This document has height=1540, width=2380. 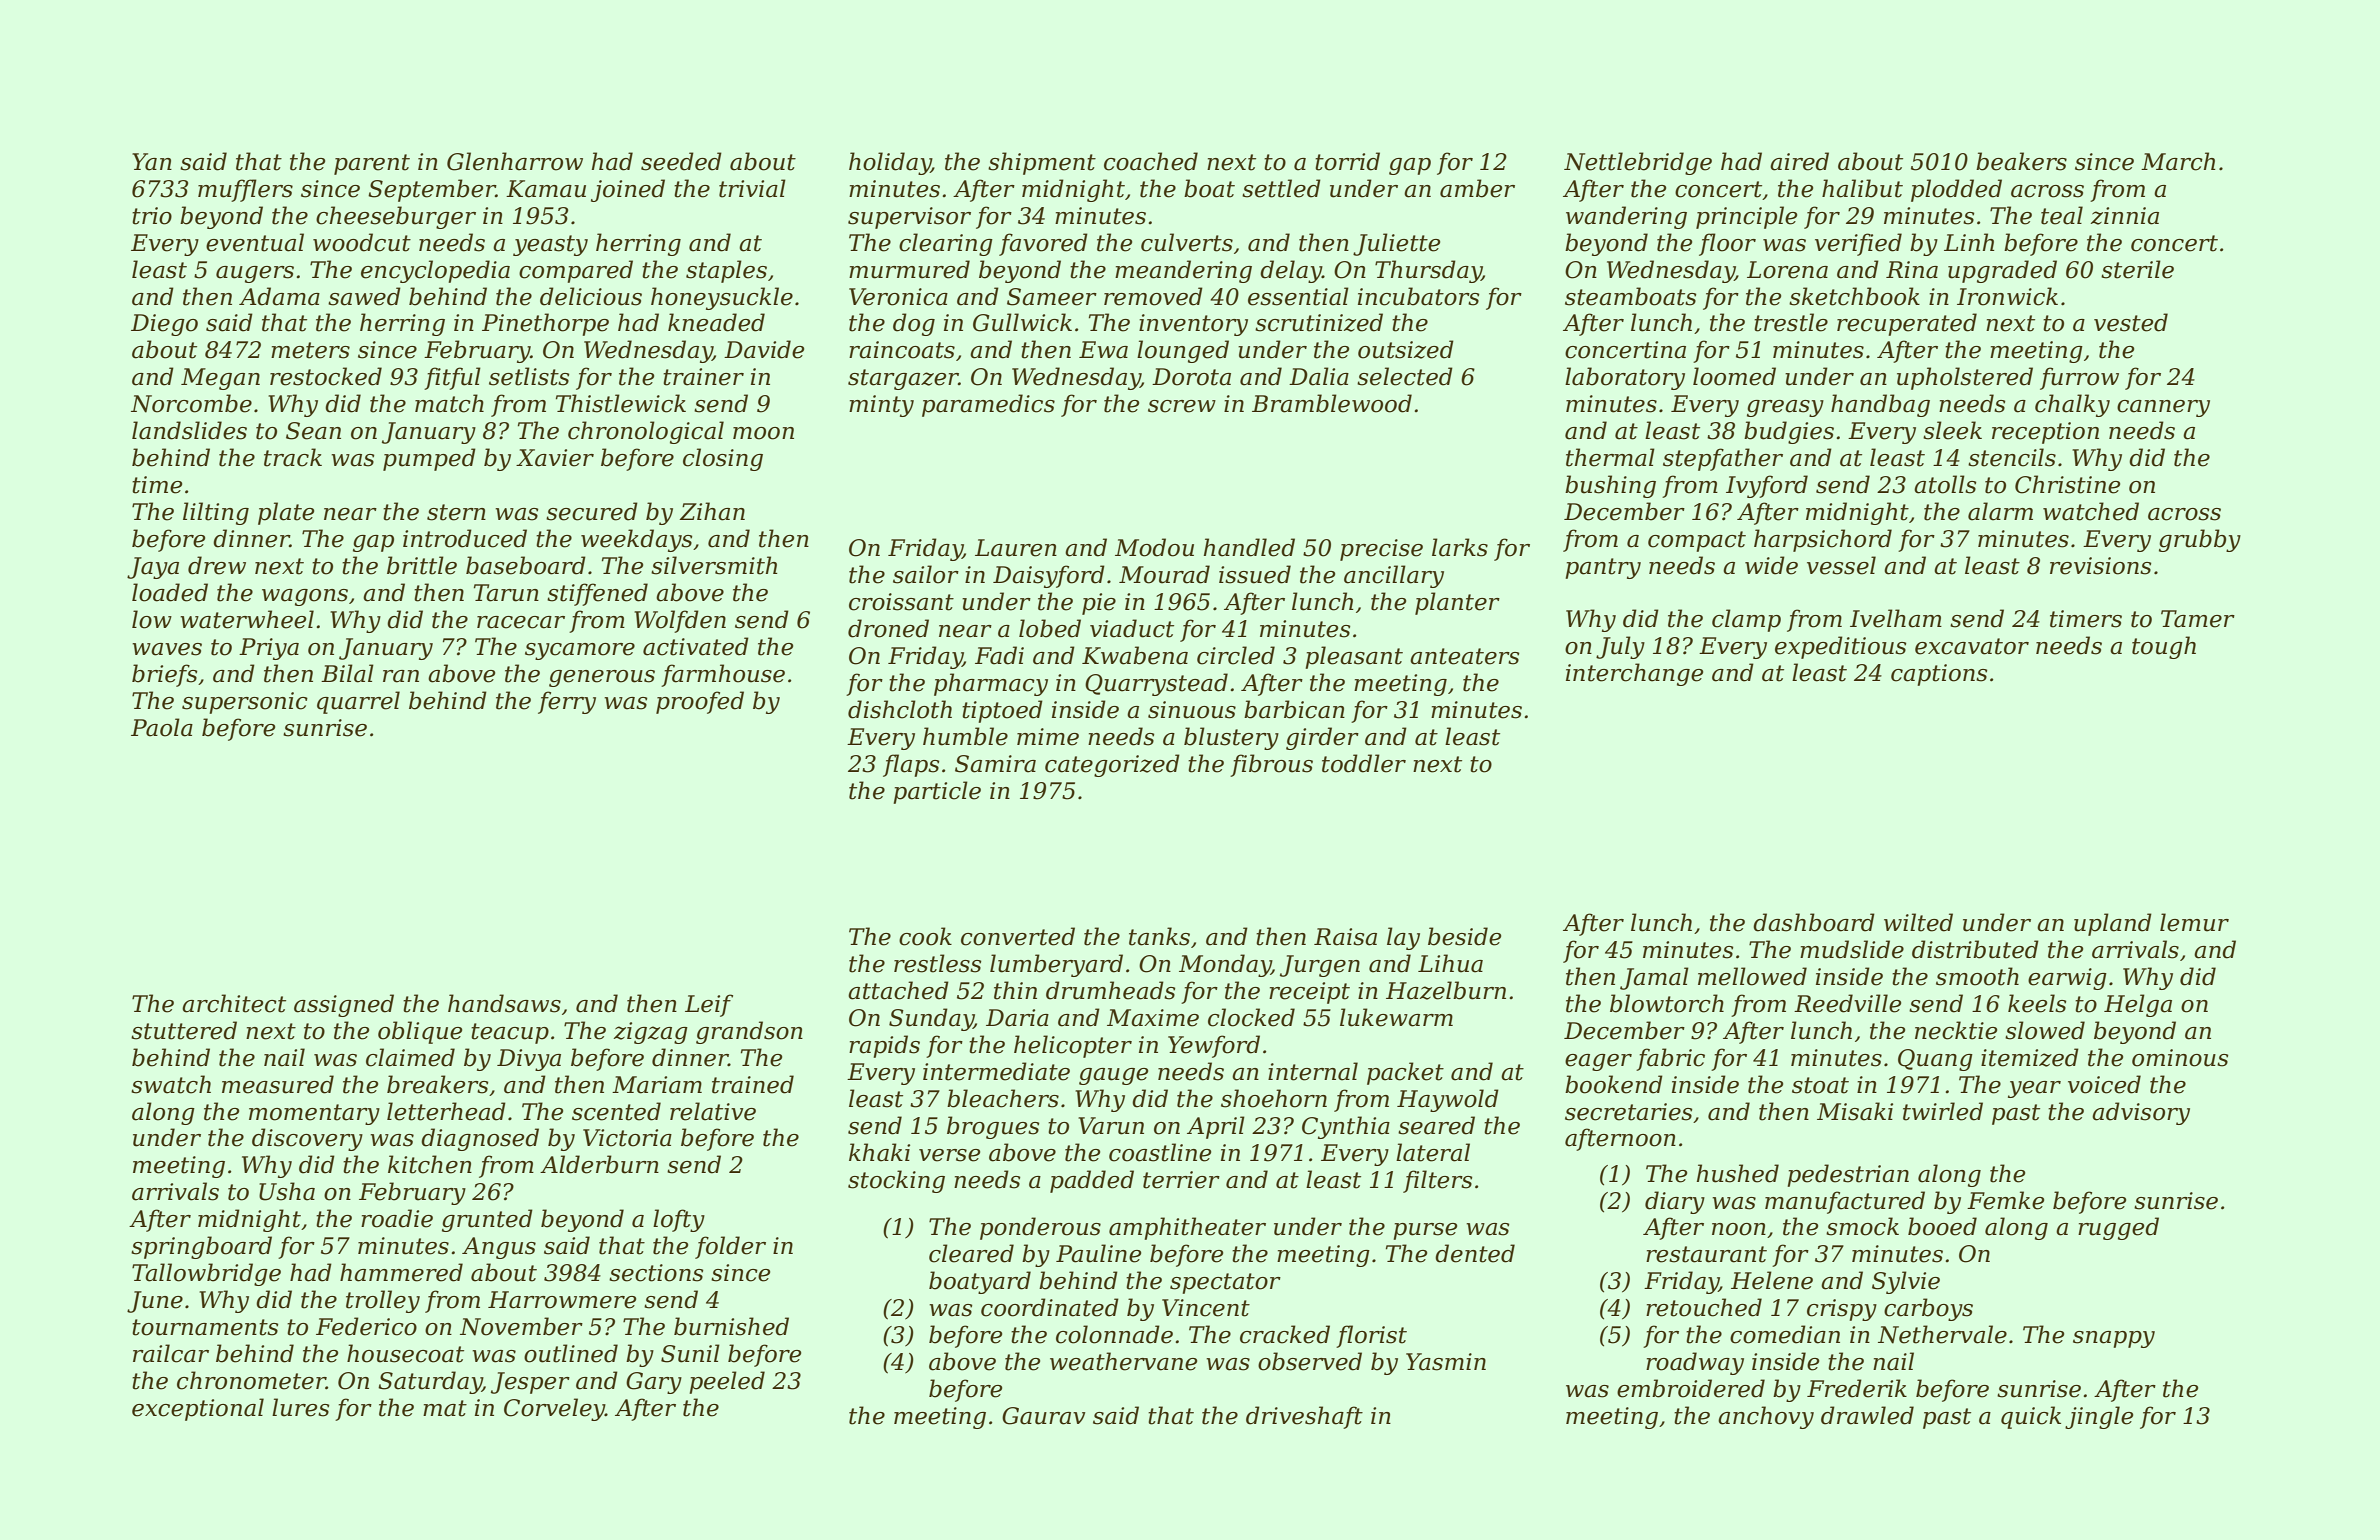 I want to click on snappy, so click(x=2114, y=1339).
